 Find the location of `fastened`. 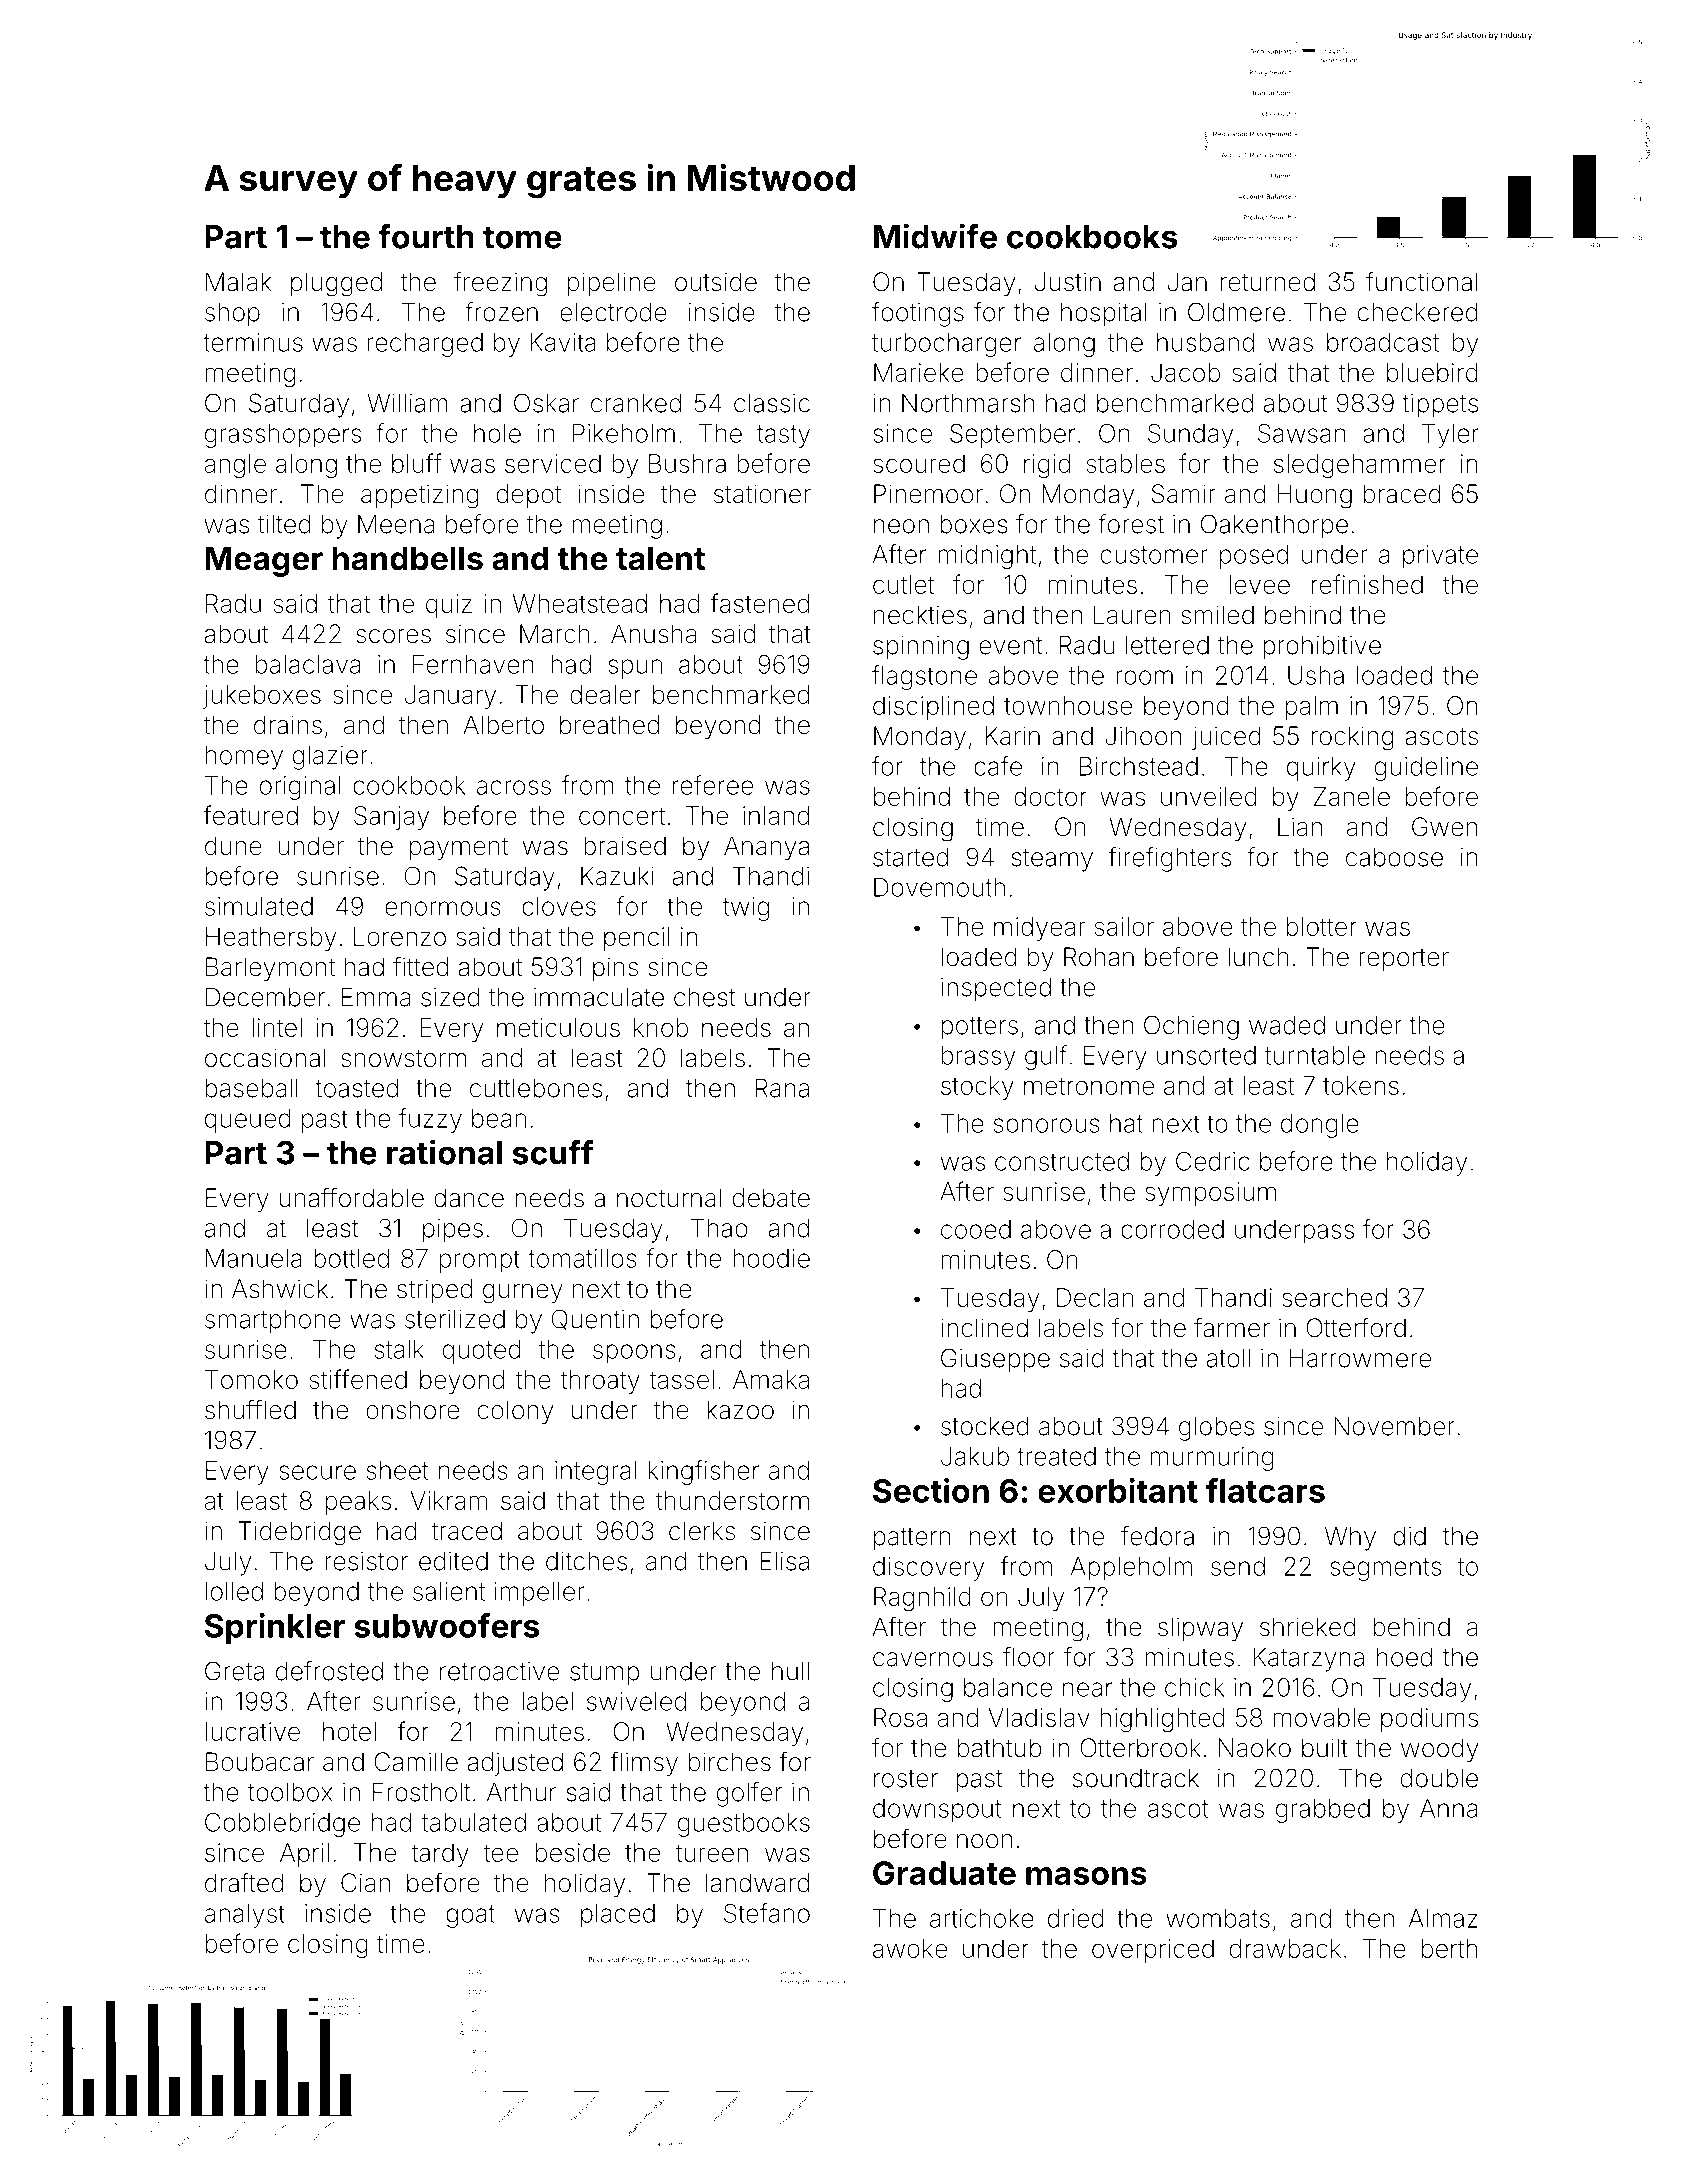

fastened is located at coordinates (759, 603).
